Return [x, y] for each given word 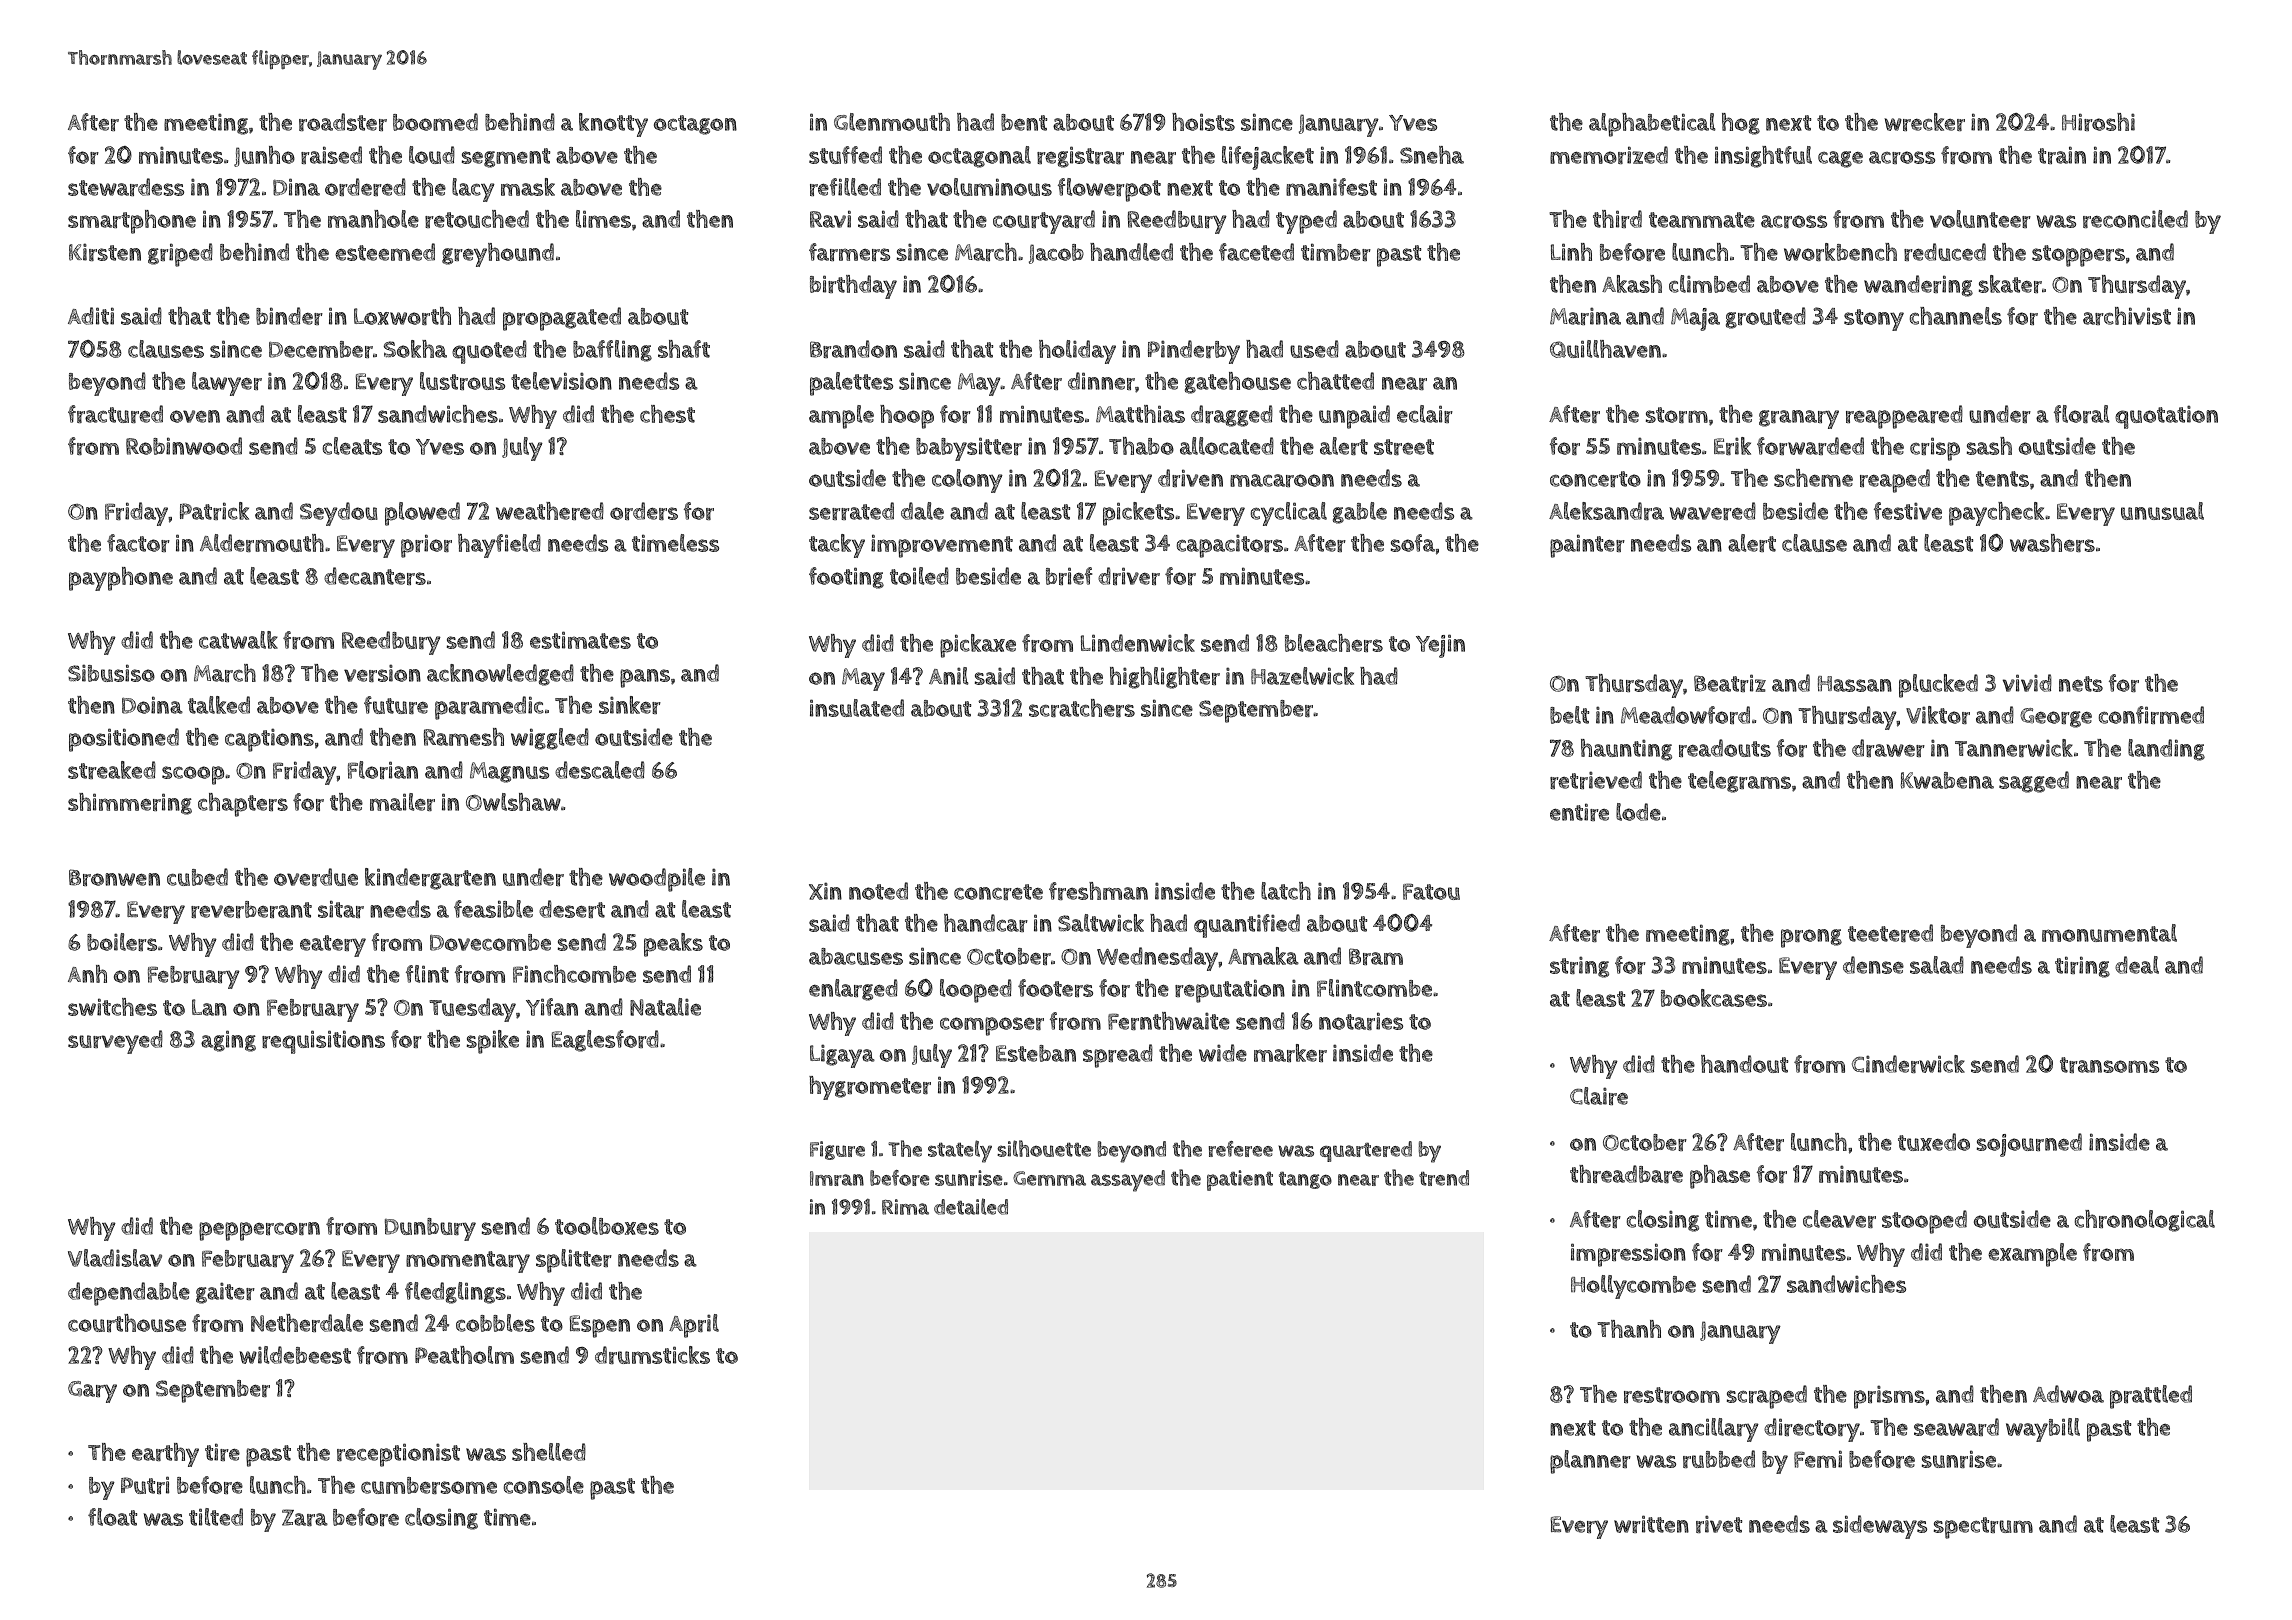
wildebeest [295, 1355]
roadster [343, 122]
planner [1590, 1462]
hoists [1203, 122]
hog [1741, 124]
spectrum [1983, 1528]
